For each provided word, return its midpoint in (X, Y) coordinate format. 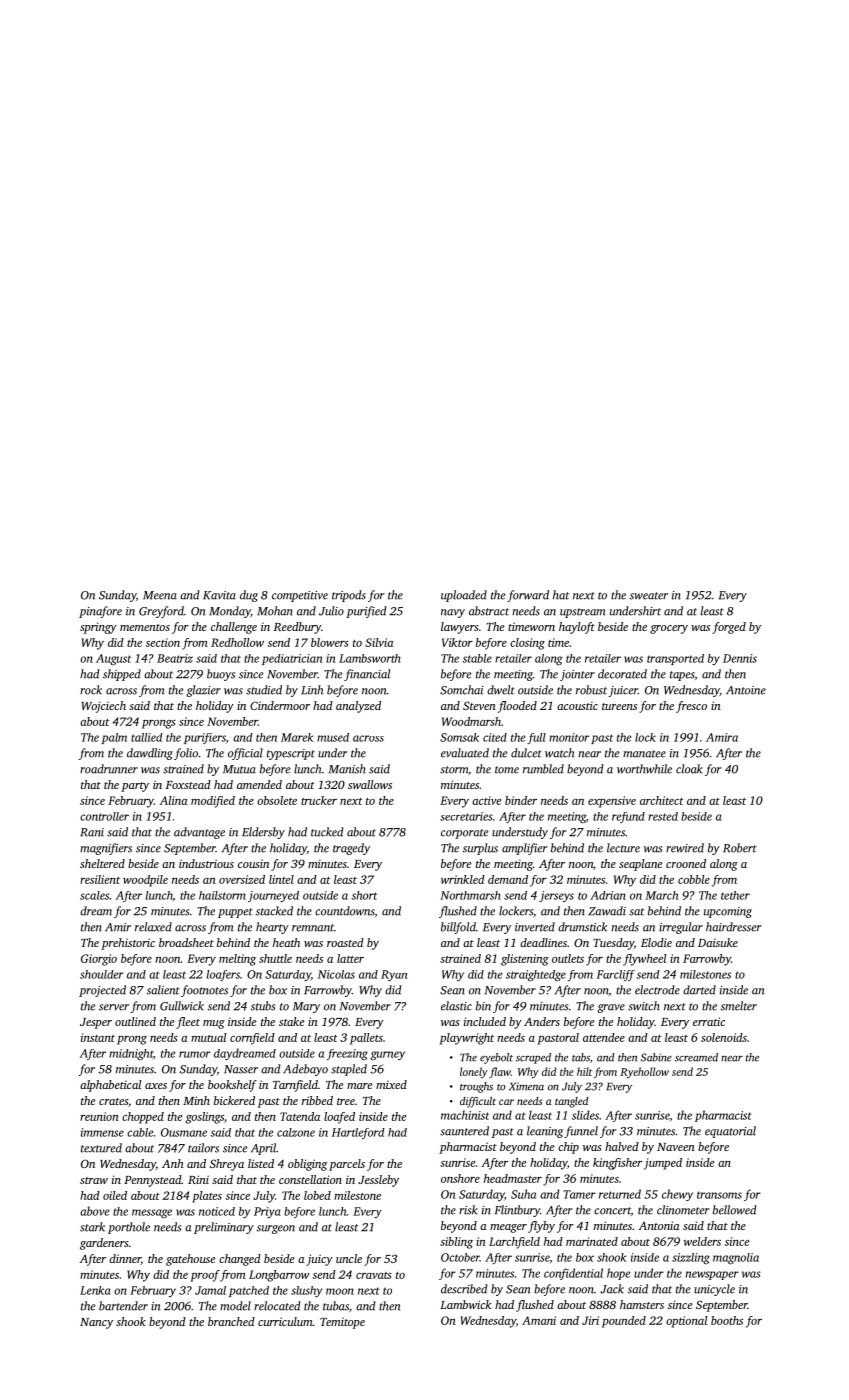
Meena (160, 595)
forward (528, 596)
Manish (347, 769)
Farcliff (616, 975)
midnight (131, 1054)
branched (231, 1321)
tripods (349, 596)
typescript (291, 754)
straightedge (536, 975)
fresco (691, 707)
